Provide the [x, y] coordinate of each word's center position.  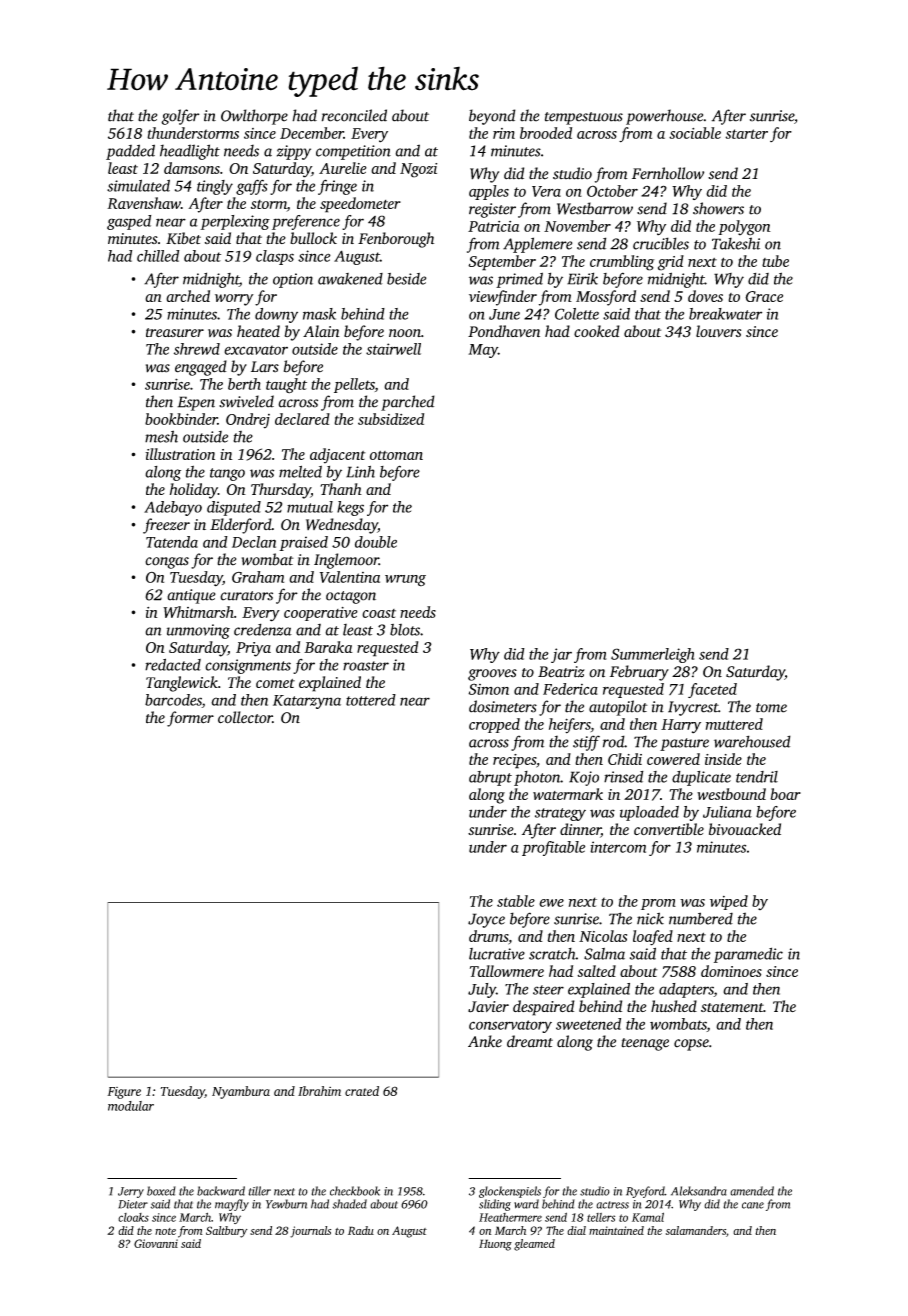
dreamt [530, 1041]
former [190, 719]
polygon [744, 228]
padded [130, 152]
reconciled [354, 115]
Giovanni [156, 1243]
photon [537, 778]
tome [771, 708]
